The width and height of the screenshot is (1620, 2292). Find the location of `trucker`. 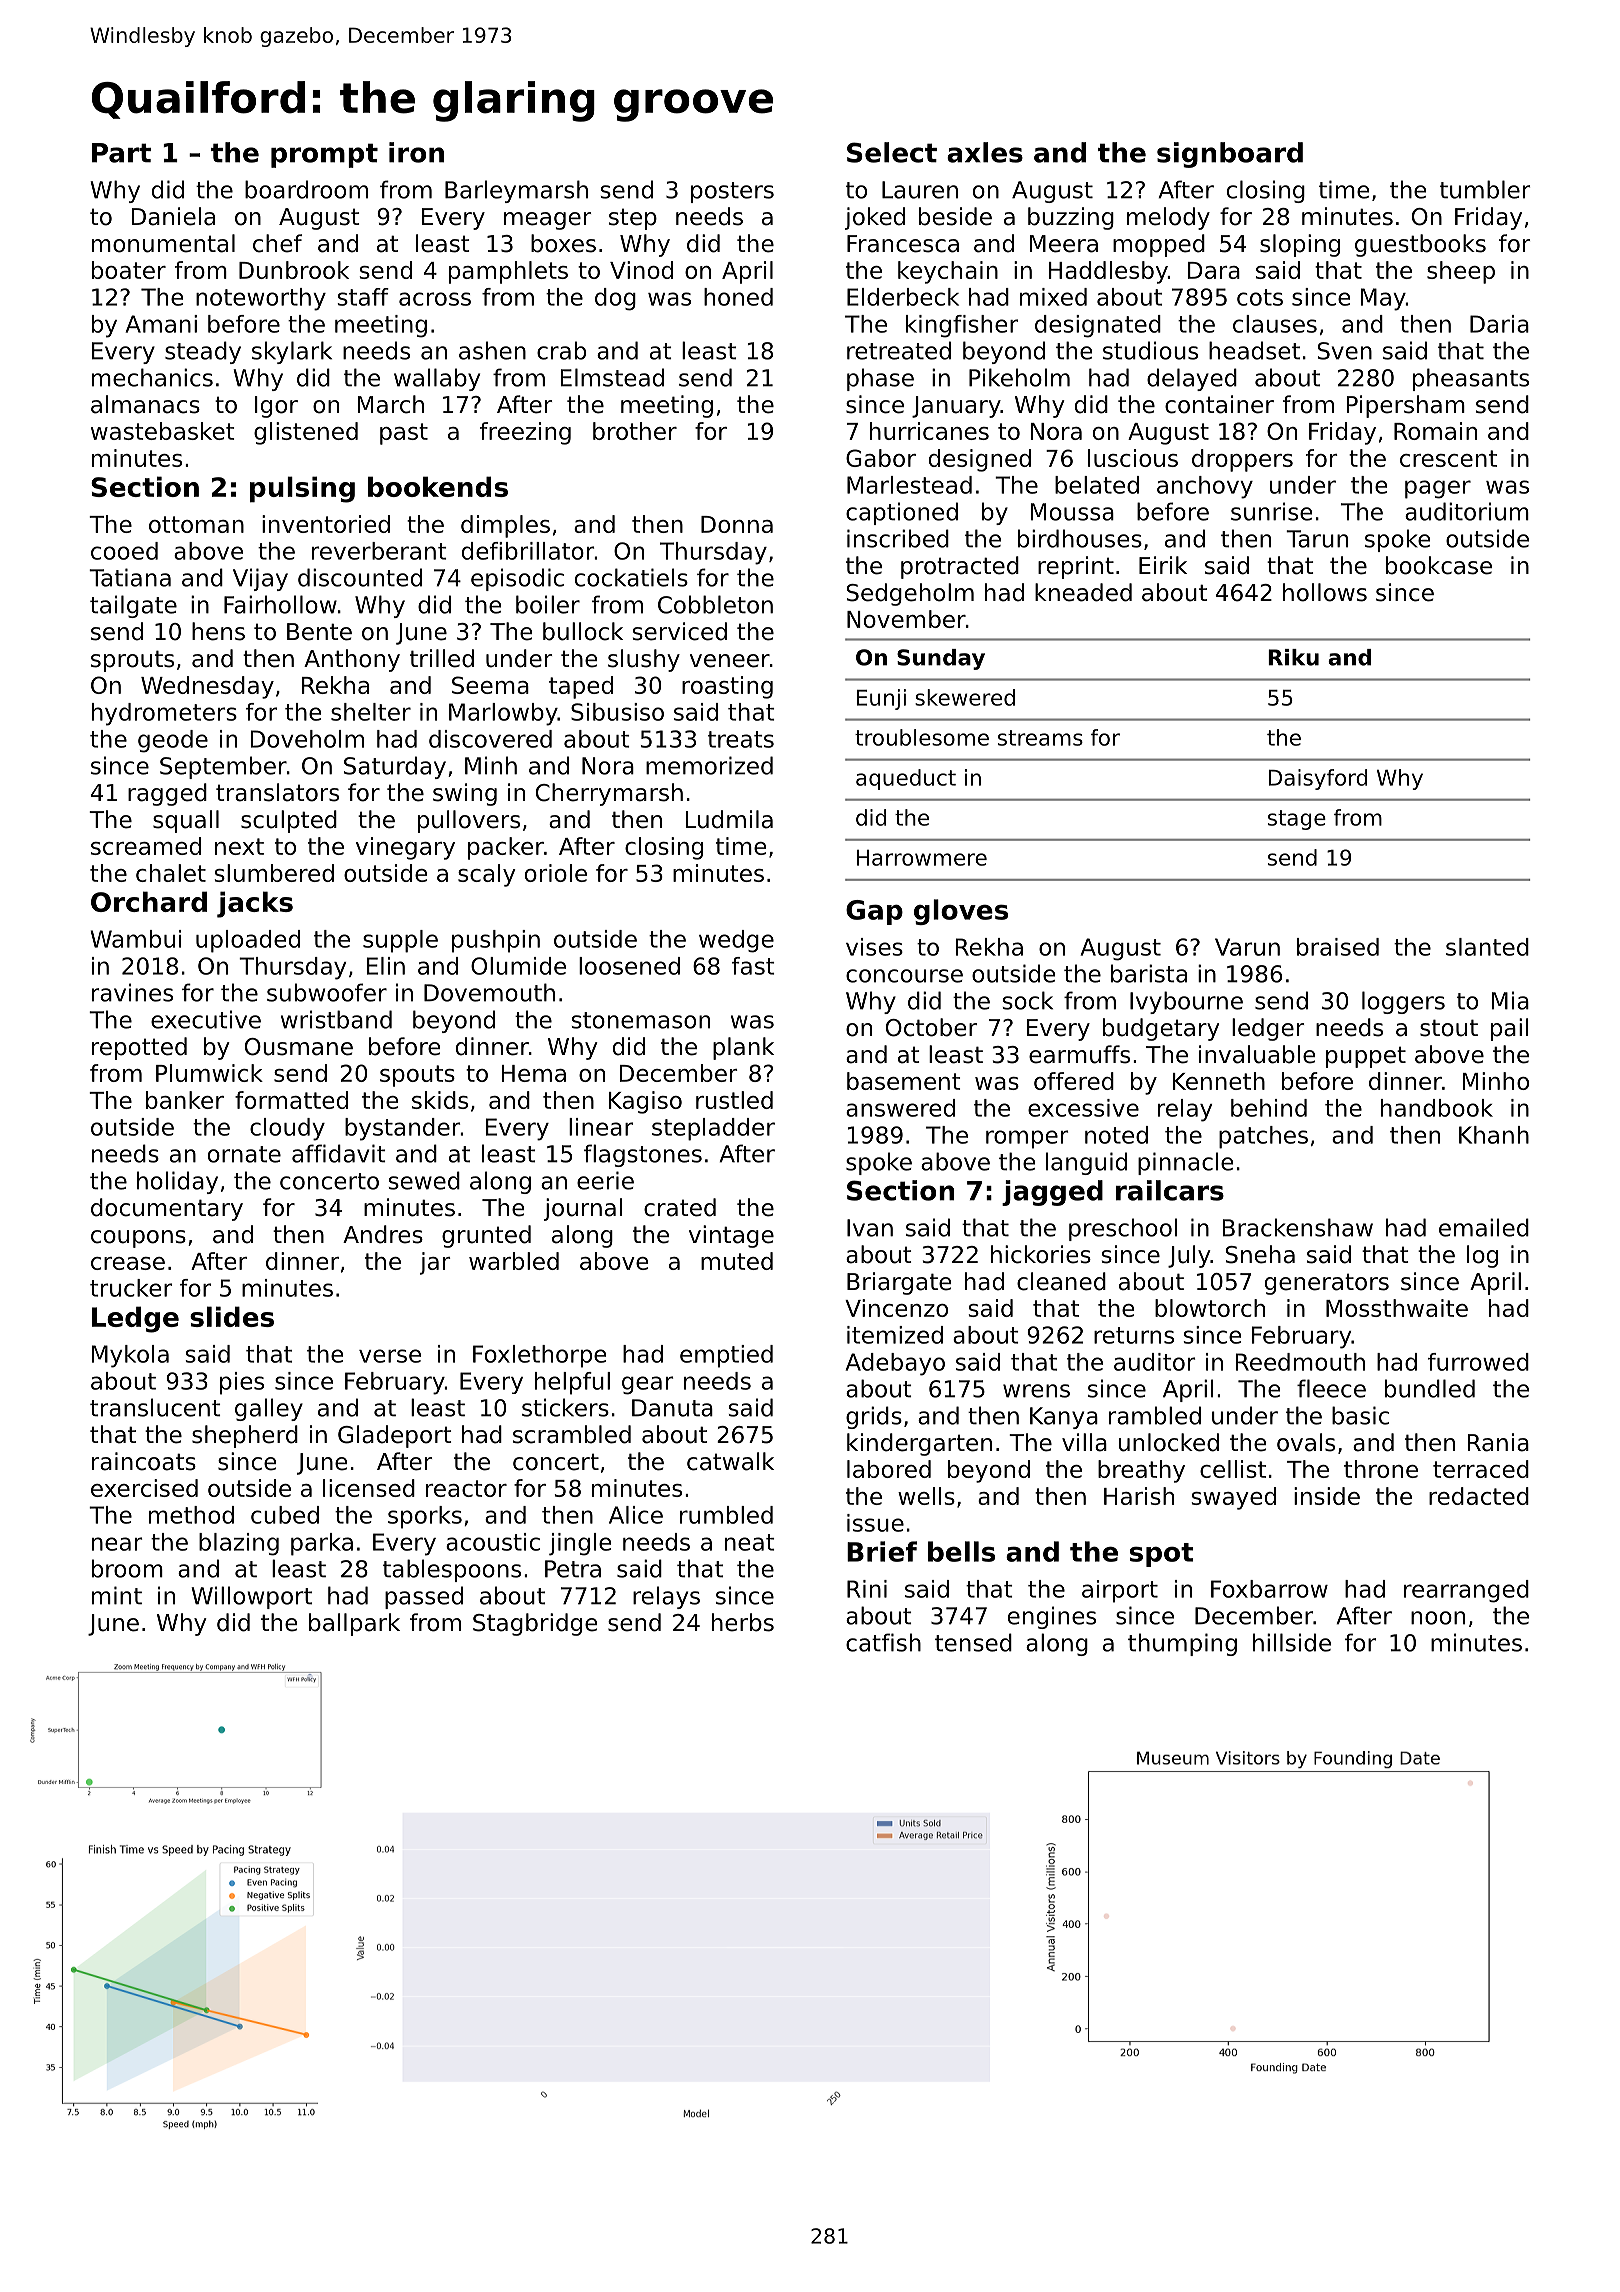

trucker is located at coordinates (131, 1288).
